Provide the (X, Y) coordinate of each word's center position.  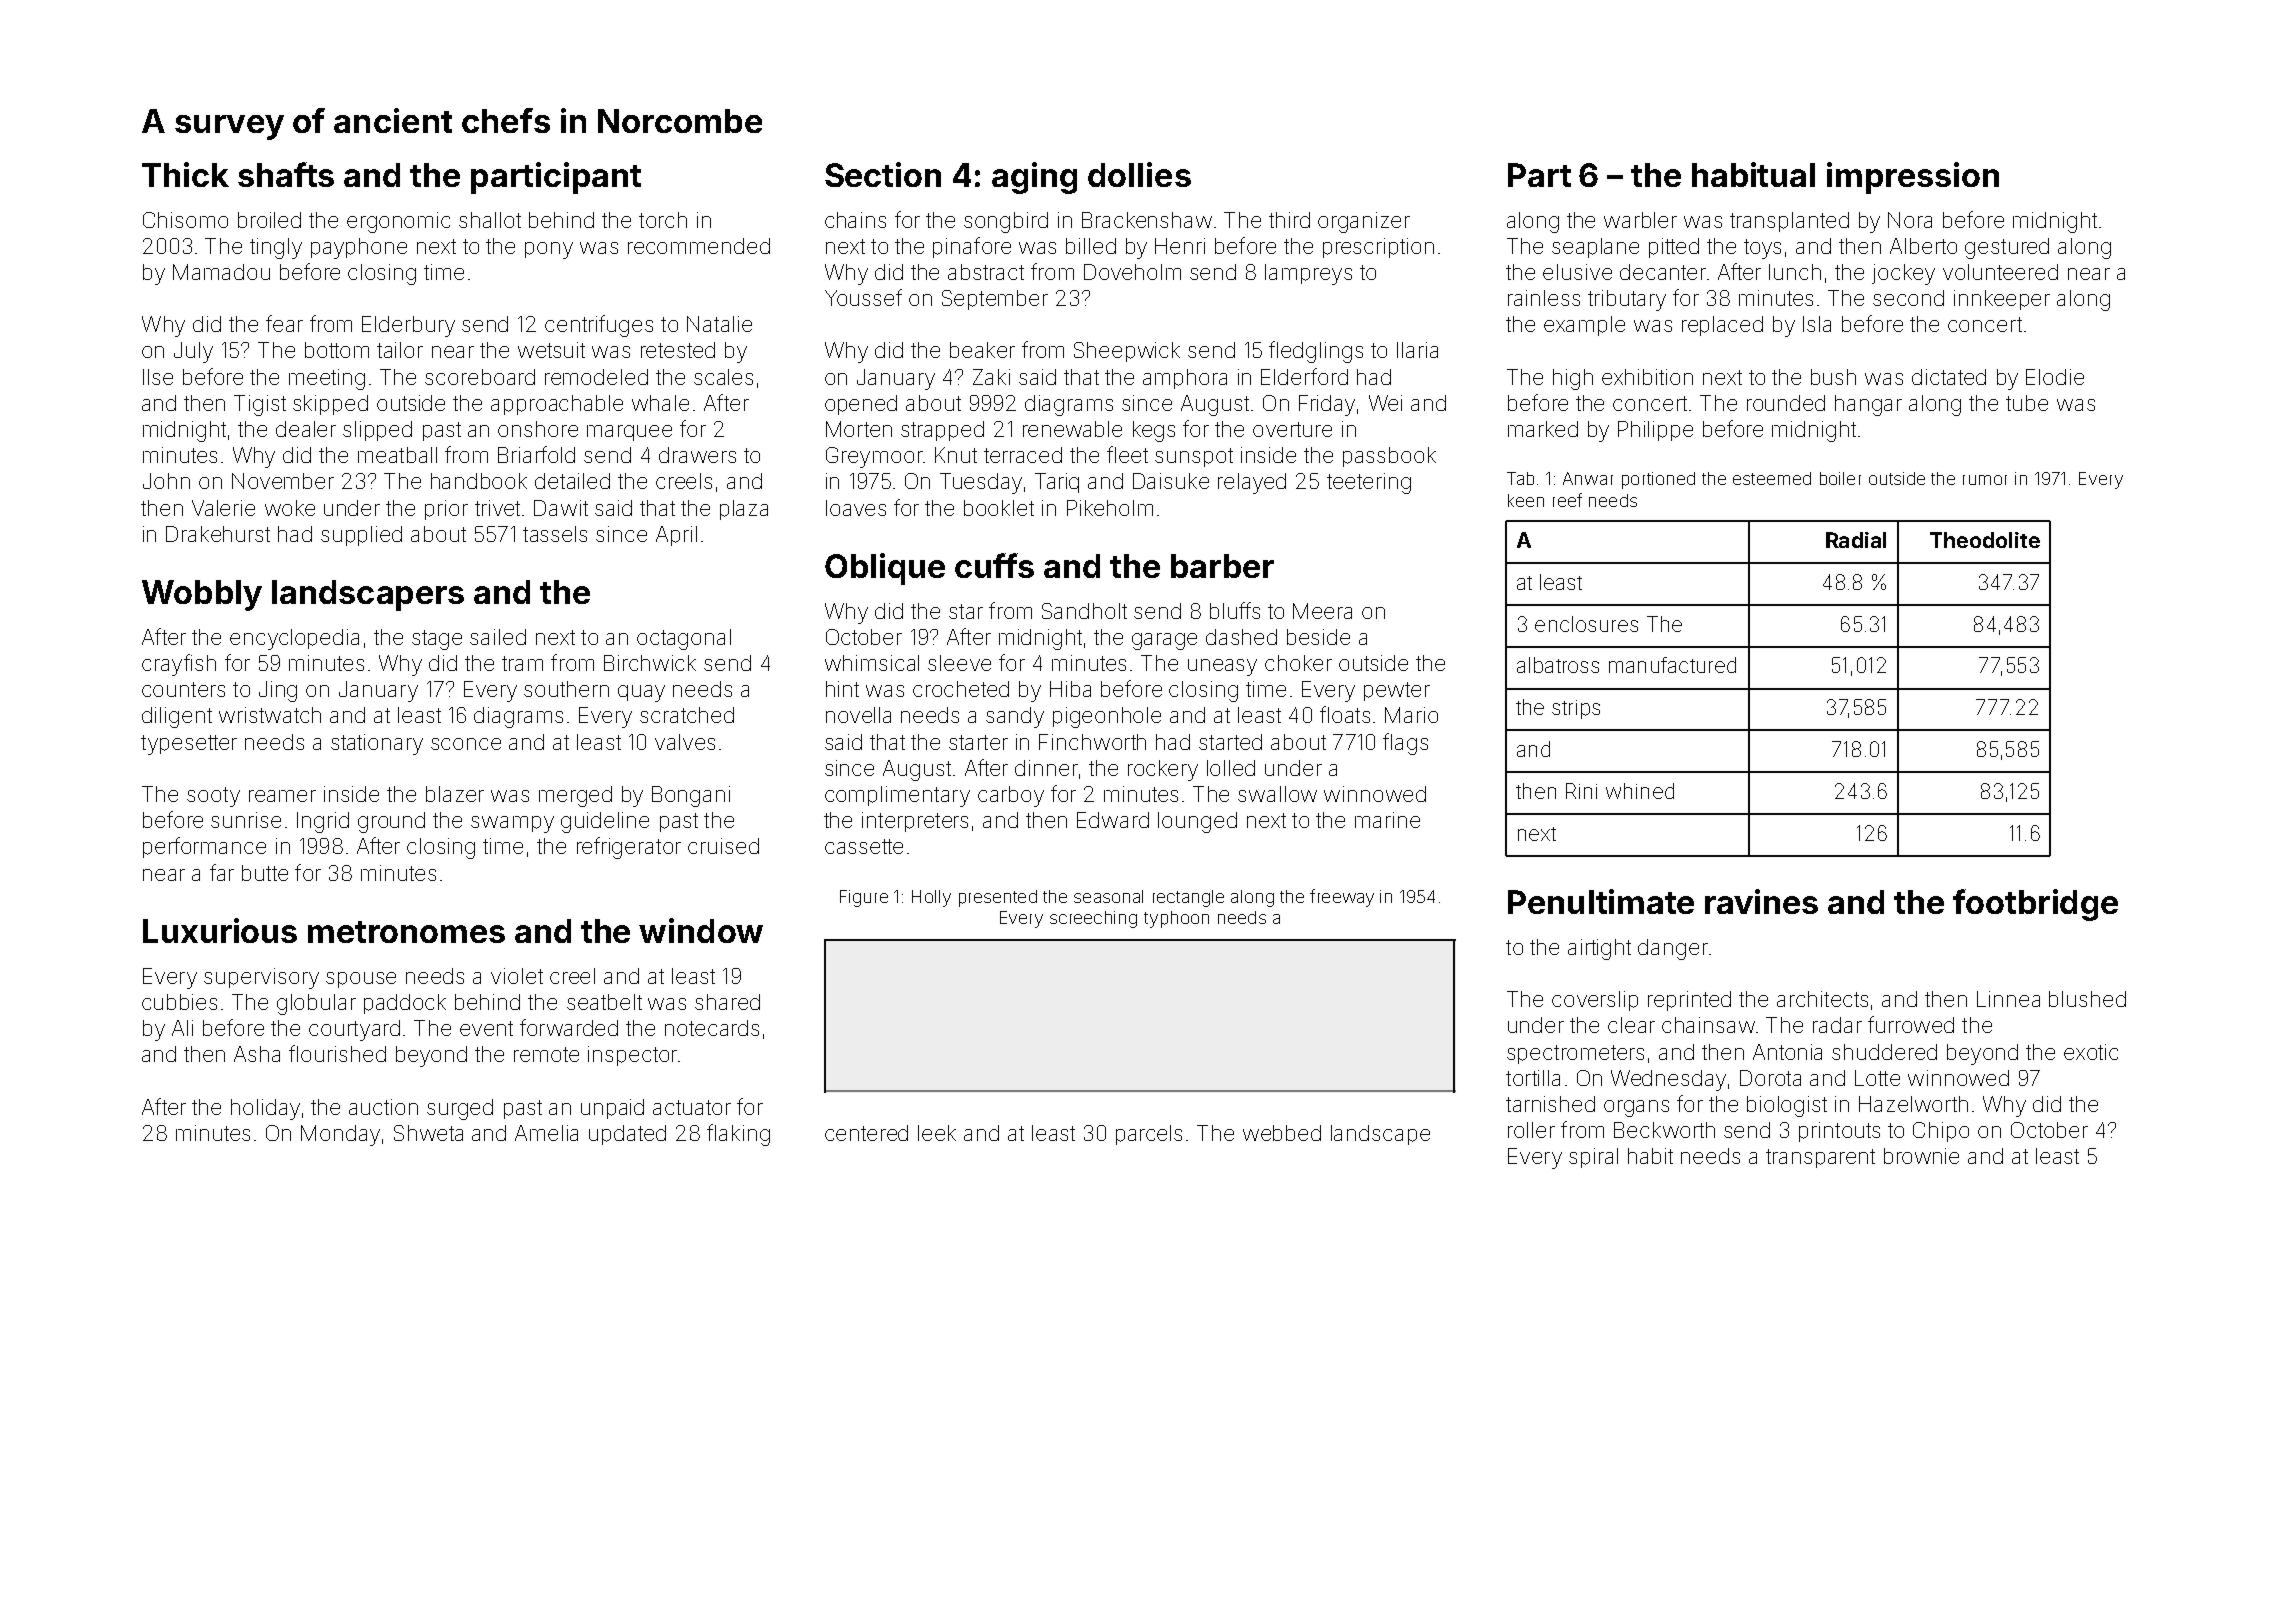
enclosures (1586, 624)
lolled (1231, 768)
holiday (265, 1109)
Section (883, 174)
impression (1913, 178)
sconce (466, 744)
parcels (1149, 1135)
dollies (1139, 174)
